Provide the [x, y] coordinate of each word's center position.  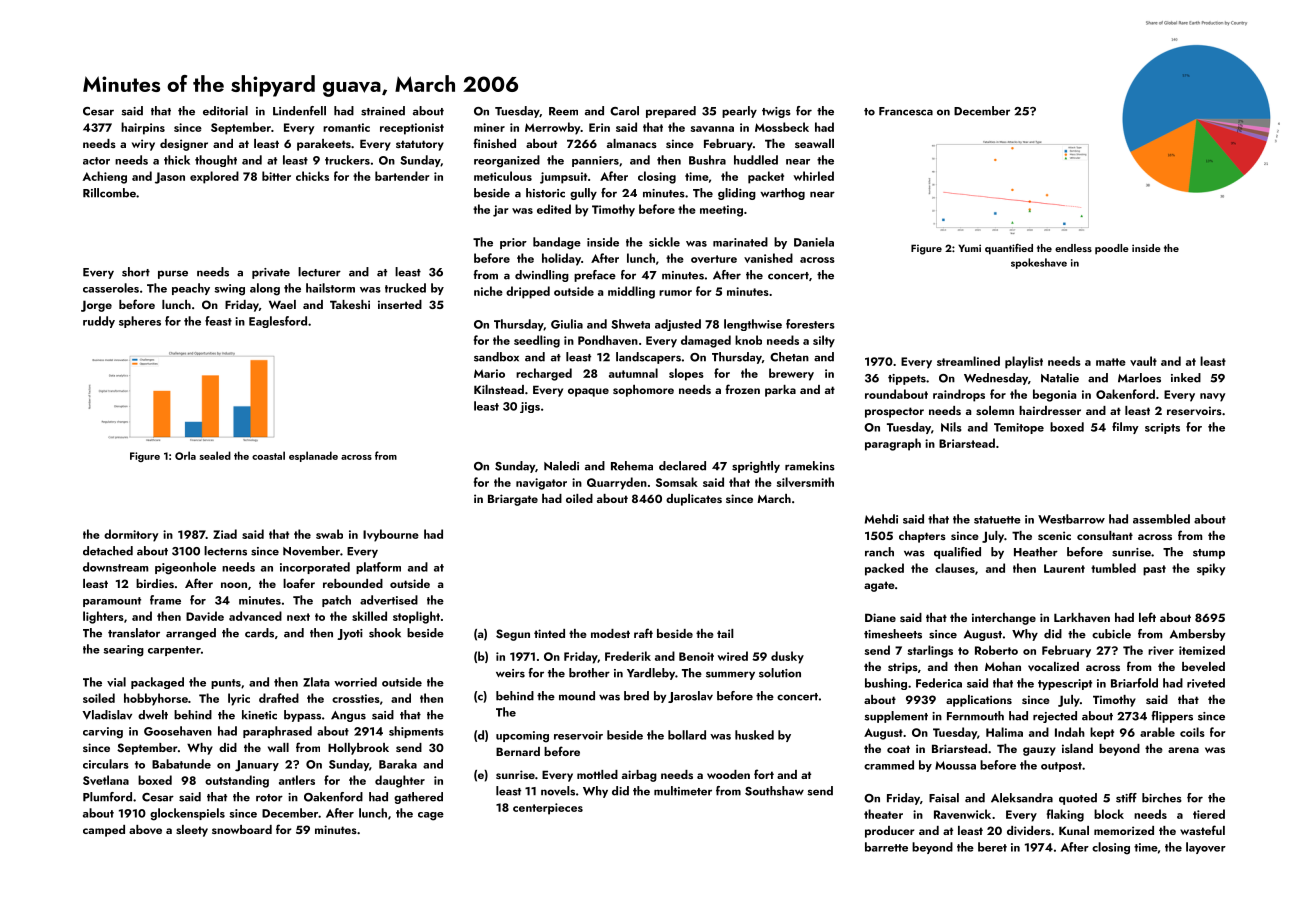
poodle [1112, 249]
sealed [215, 455]
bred [636, 696]
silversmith [805, 482]
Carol [624, 111]
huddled [756, 160]
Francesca [906, 111]
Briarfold [1134, 683]
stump [1209, 554]
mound [577, 696]
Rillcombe [109, 193]
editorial [225, 111]
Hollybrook [358, 749]
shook [385, 633]
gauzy [1039, 751]
